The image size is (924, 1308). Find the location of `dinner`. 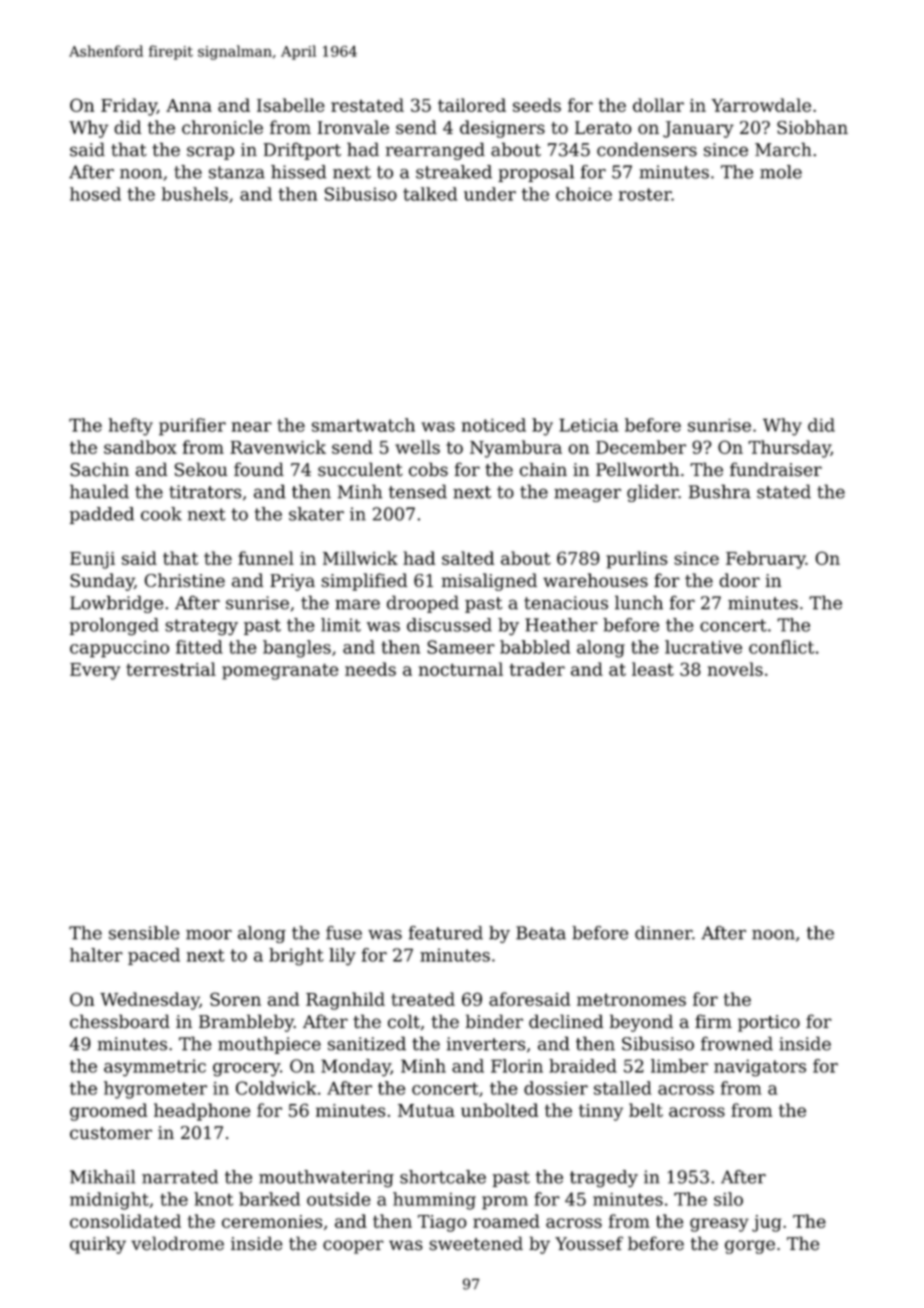

dinner is located at coordinates (663, 933).
